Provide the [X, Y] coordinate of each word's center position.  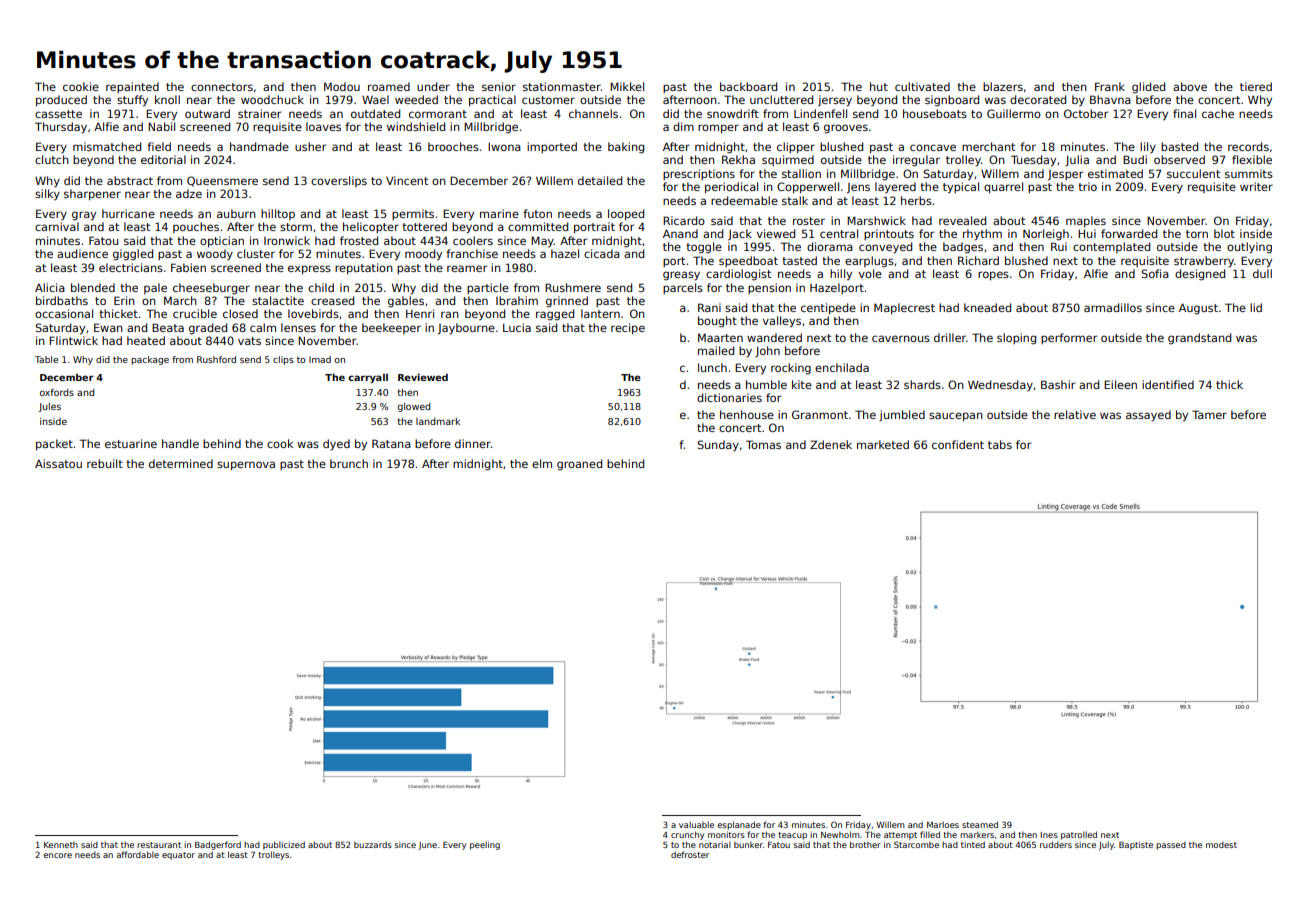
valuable [696, 824]
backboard [748, 86]
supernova [246, 465]
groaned [579, 465]
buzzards [373, 844]
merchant [988, 146]
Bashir [1058, 384]
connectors [222, 87]
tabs [1000, 444]
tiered [1256, 86]
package [150, 360]
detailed [600, 180]
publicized [284, 845]
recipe [628, 328]
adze [189, 193]
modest [1221, 845]
